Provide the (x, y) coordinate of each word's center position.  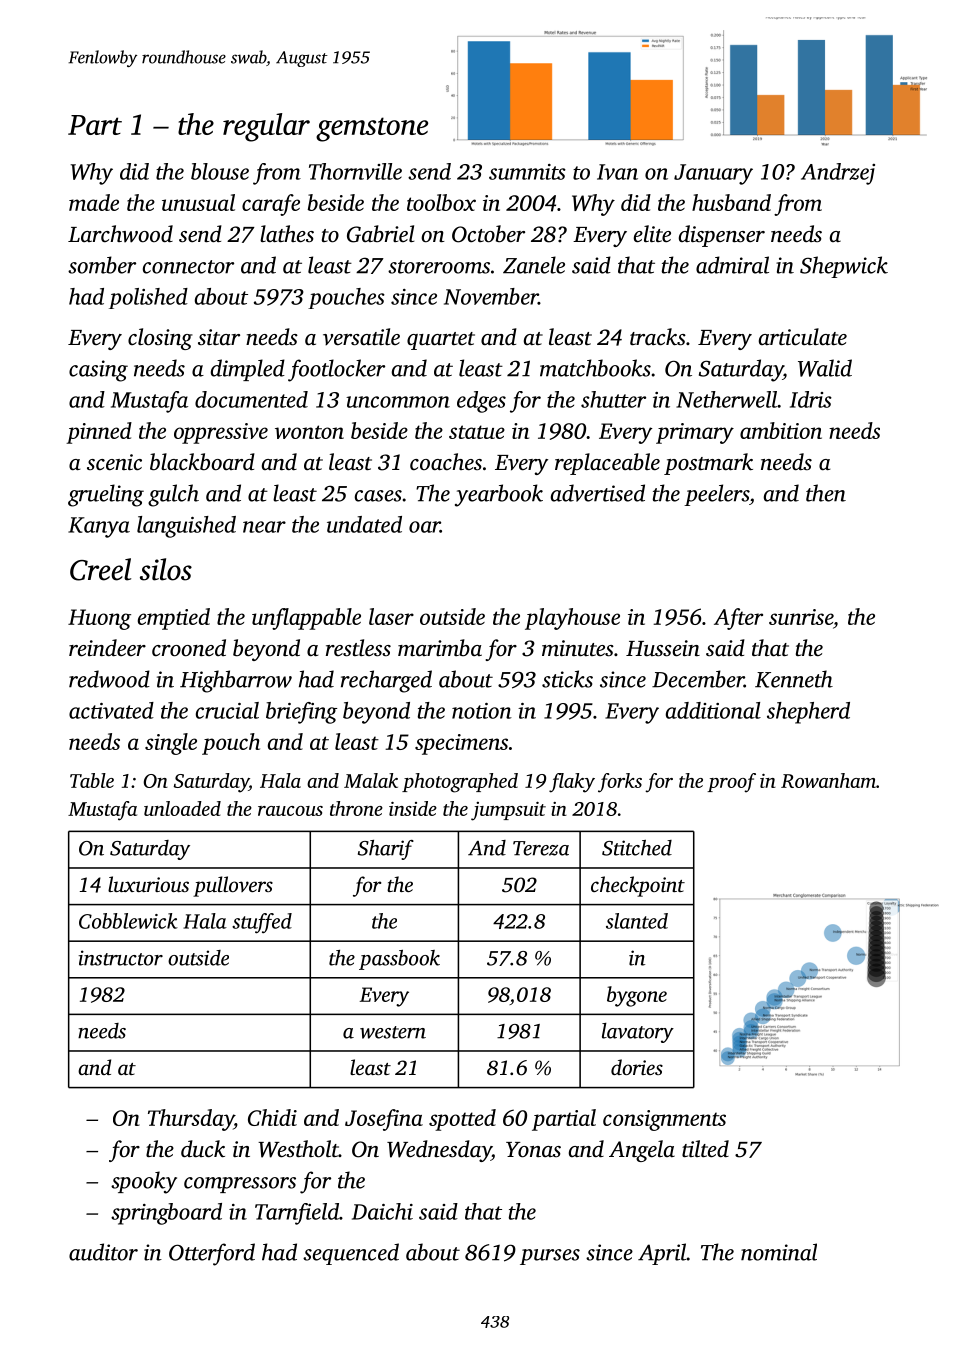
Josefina (384, 1120)
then (826, 493)
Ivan (617, 172)
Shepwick (844, 267)
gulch (173, 495)
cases (378, 496)
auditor (103, 1252)
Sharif (386, 850)
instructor (121, 958)
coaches (446, 462)
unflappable (306, 619)
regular (266, 127)
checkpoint (638, 886)
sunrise (801, 617)
